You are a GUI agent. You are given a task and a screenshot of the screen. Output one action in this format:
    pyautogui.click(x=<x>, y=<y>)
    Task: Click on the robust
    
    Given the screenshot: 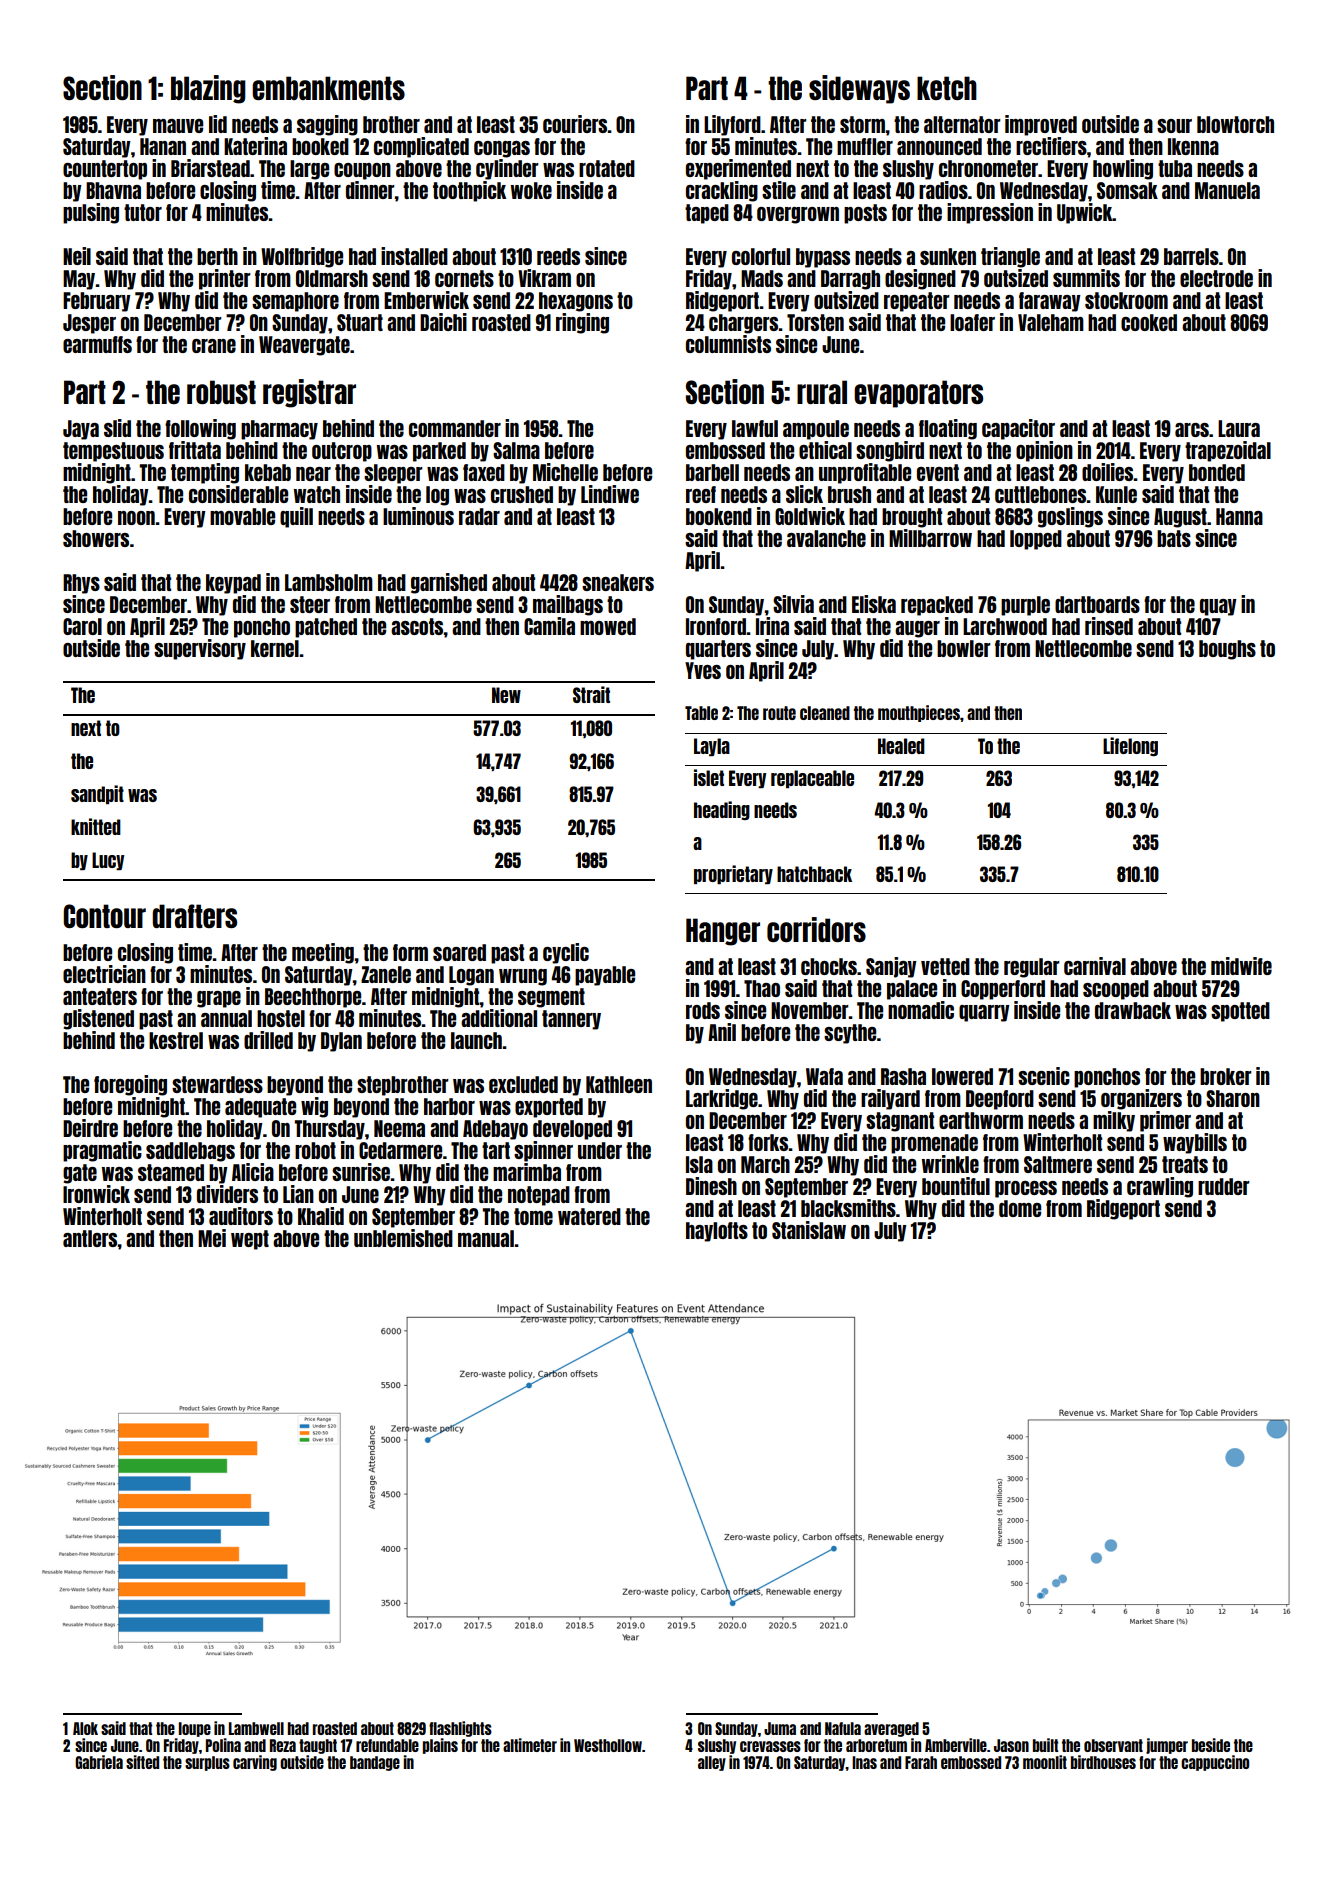 What is the action you would take?
    pyautogui.click(x=221, y=392)
